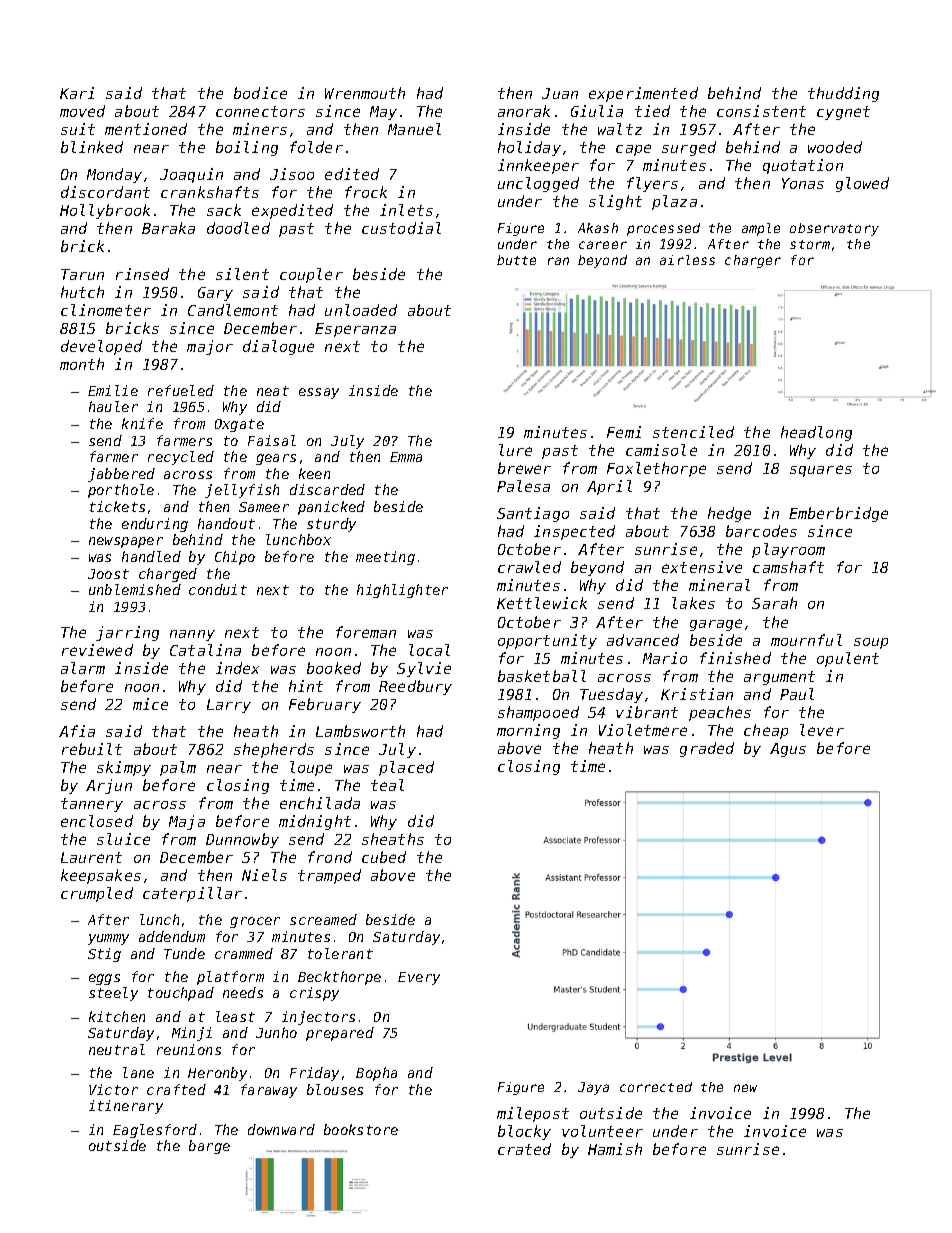 This page has height=1233, width=952. I want to click on squares, so click(821, 471).
